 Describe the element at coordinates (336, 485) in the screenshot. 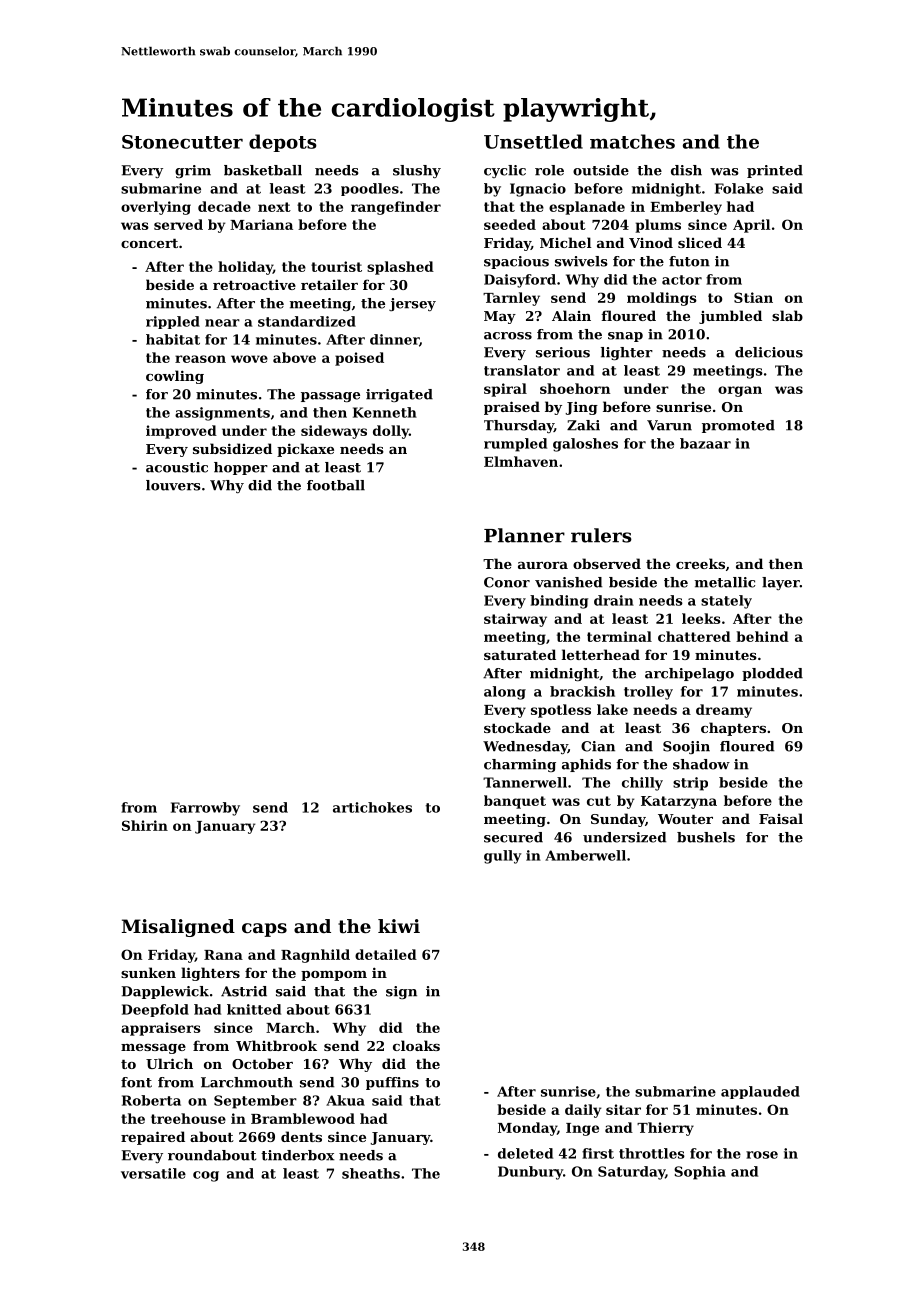

I see `football` at that location.
